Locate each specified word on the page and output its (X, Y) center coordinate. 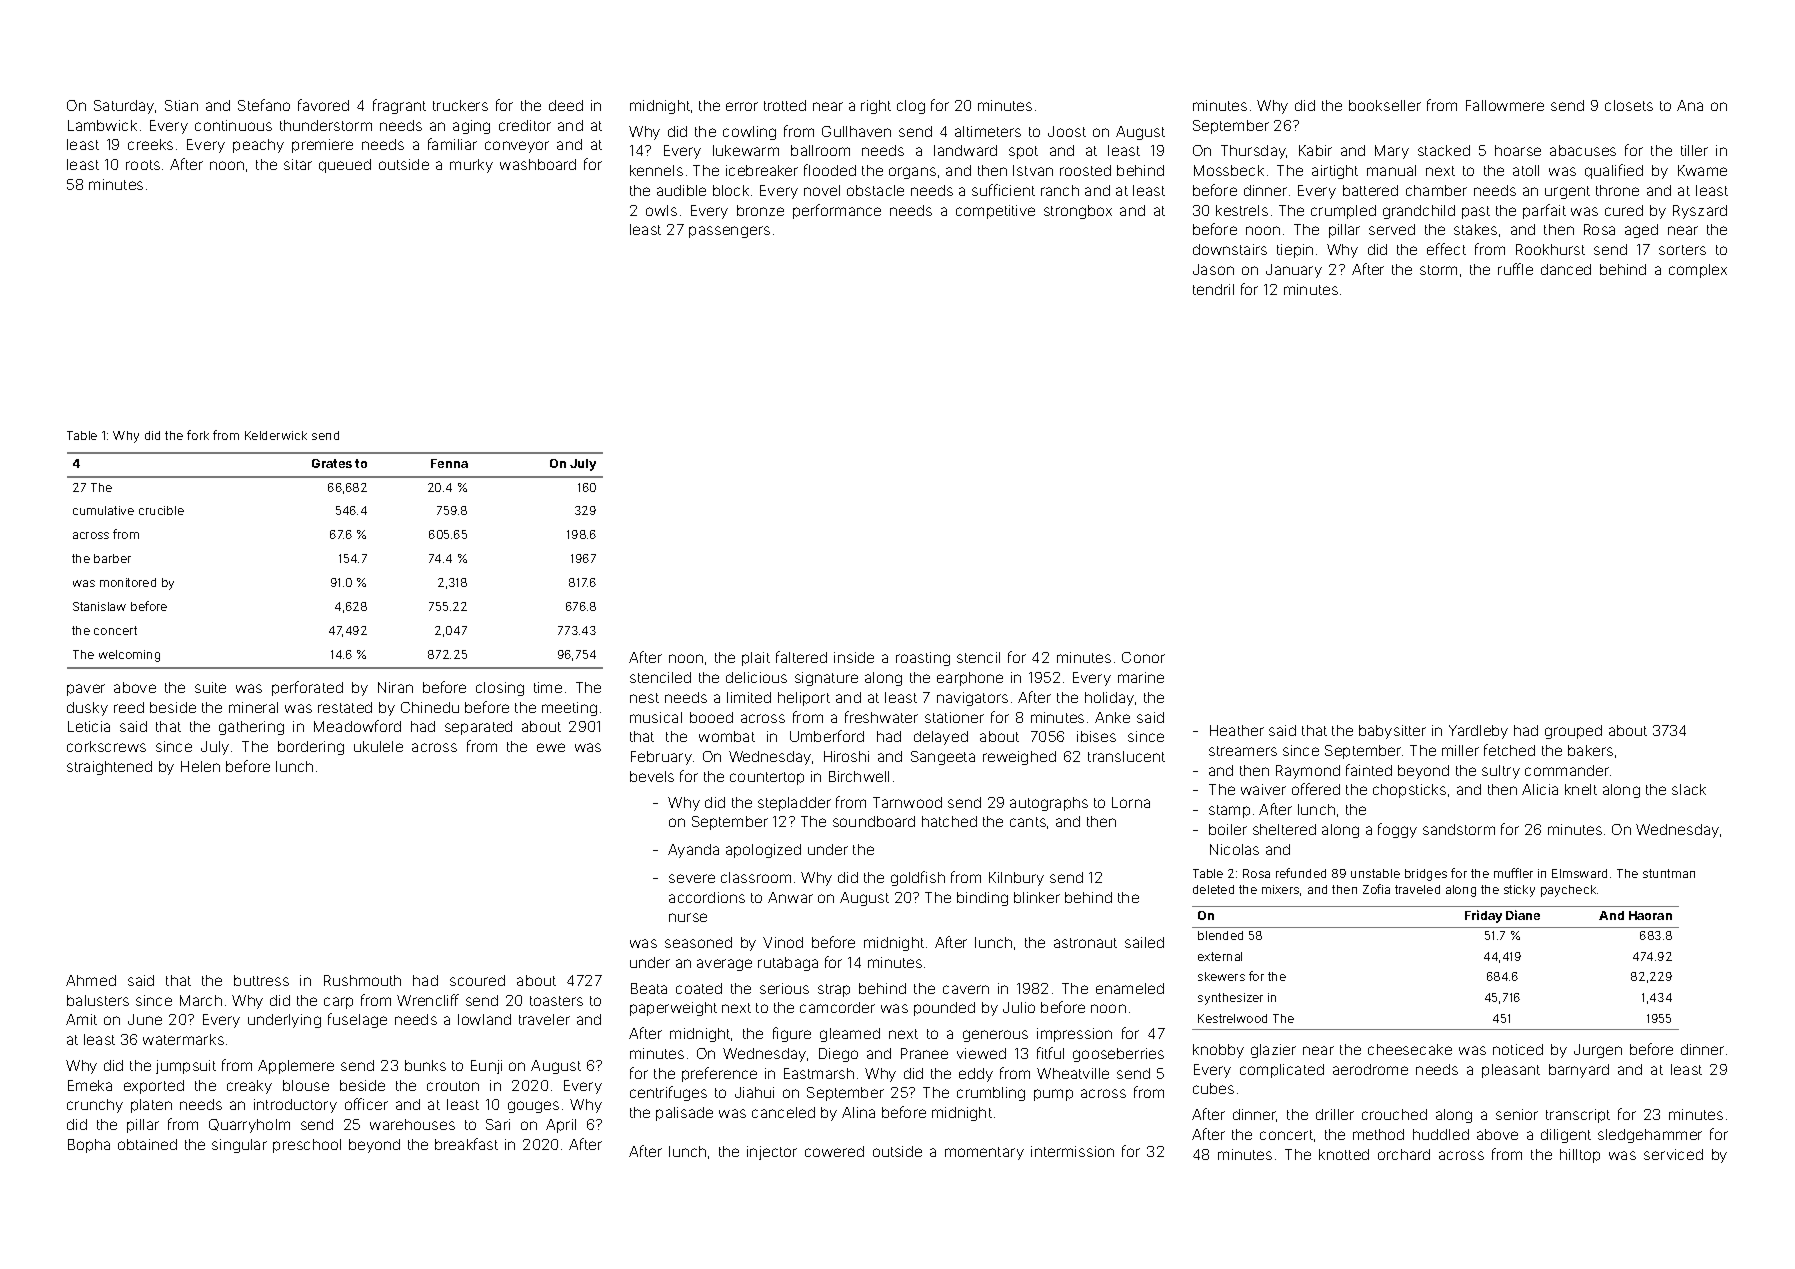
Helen (200, 766)
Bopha (89, 1146)
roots (143, 165)
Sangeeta (943, 758)
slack (1689, 789)
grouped (1573, 732)
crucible (161, 510)
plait (756, 659)
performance (837, 211)
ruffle (1515, 269)
